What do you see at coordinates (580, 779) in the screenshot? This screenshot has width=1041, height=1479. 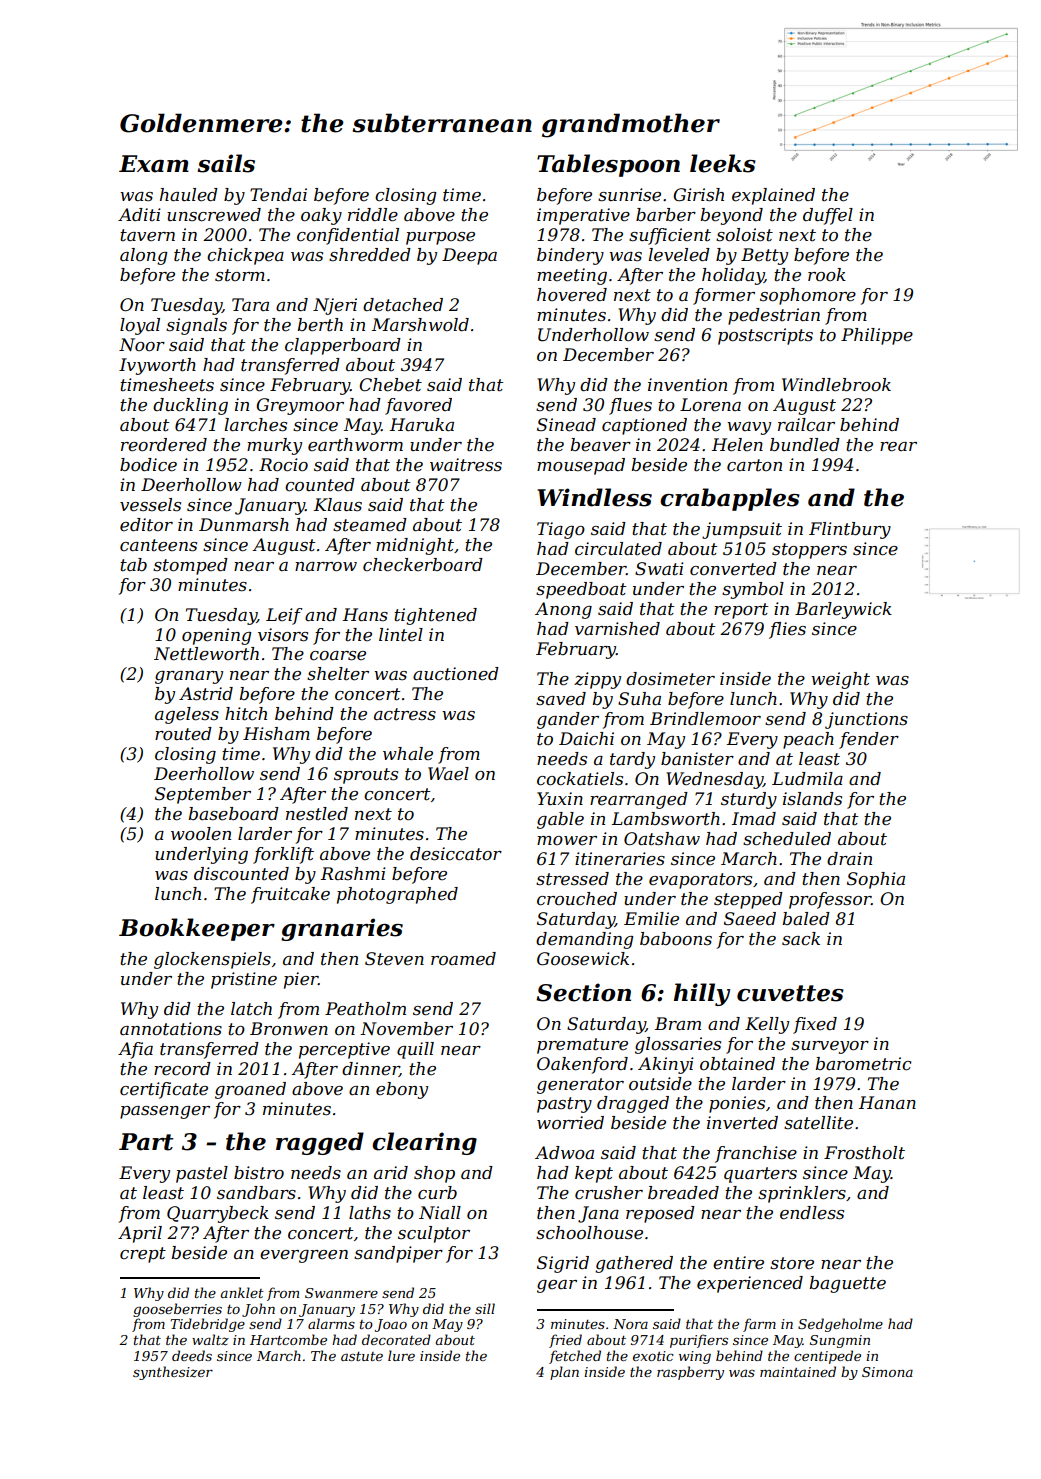 I see `cockatiels` at bounding box center [580, 779].
